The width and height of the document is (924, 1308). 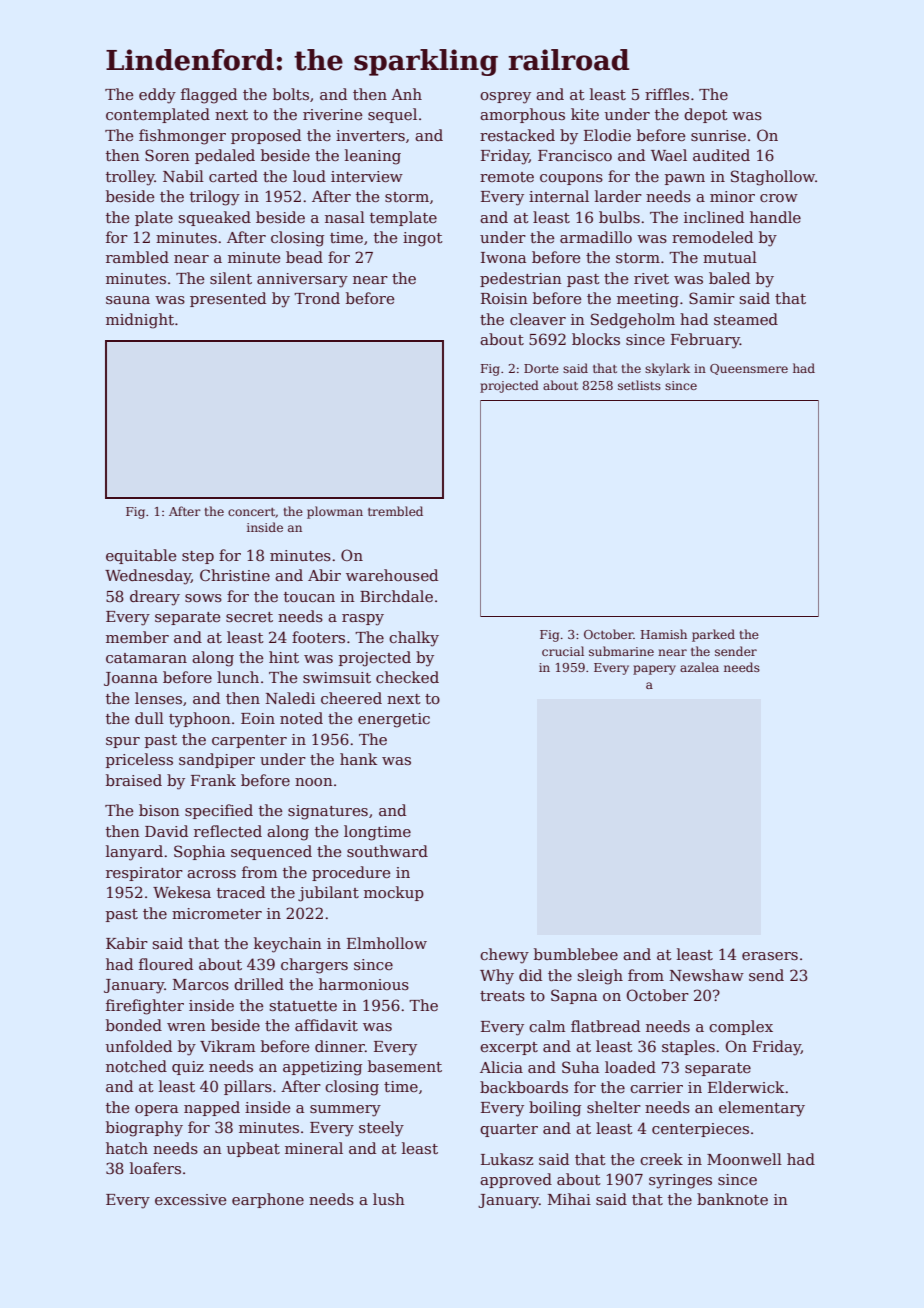 What do you see at coordinates (505, 98) in the document?
I see `osprey` at bounding box center [505, 98].
